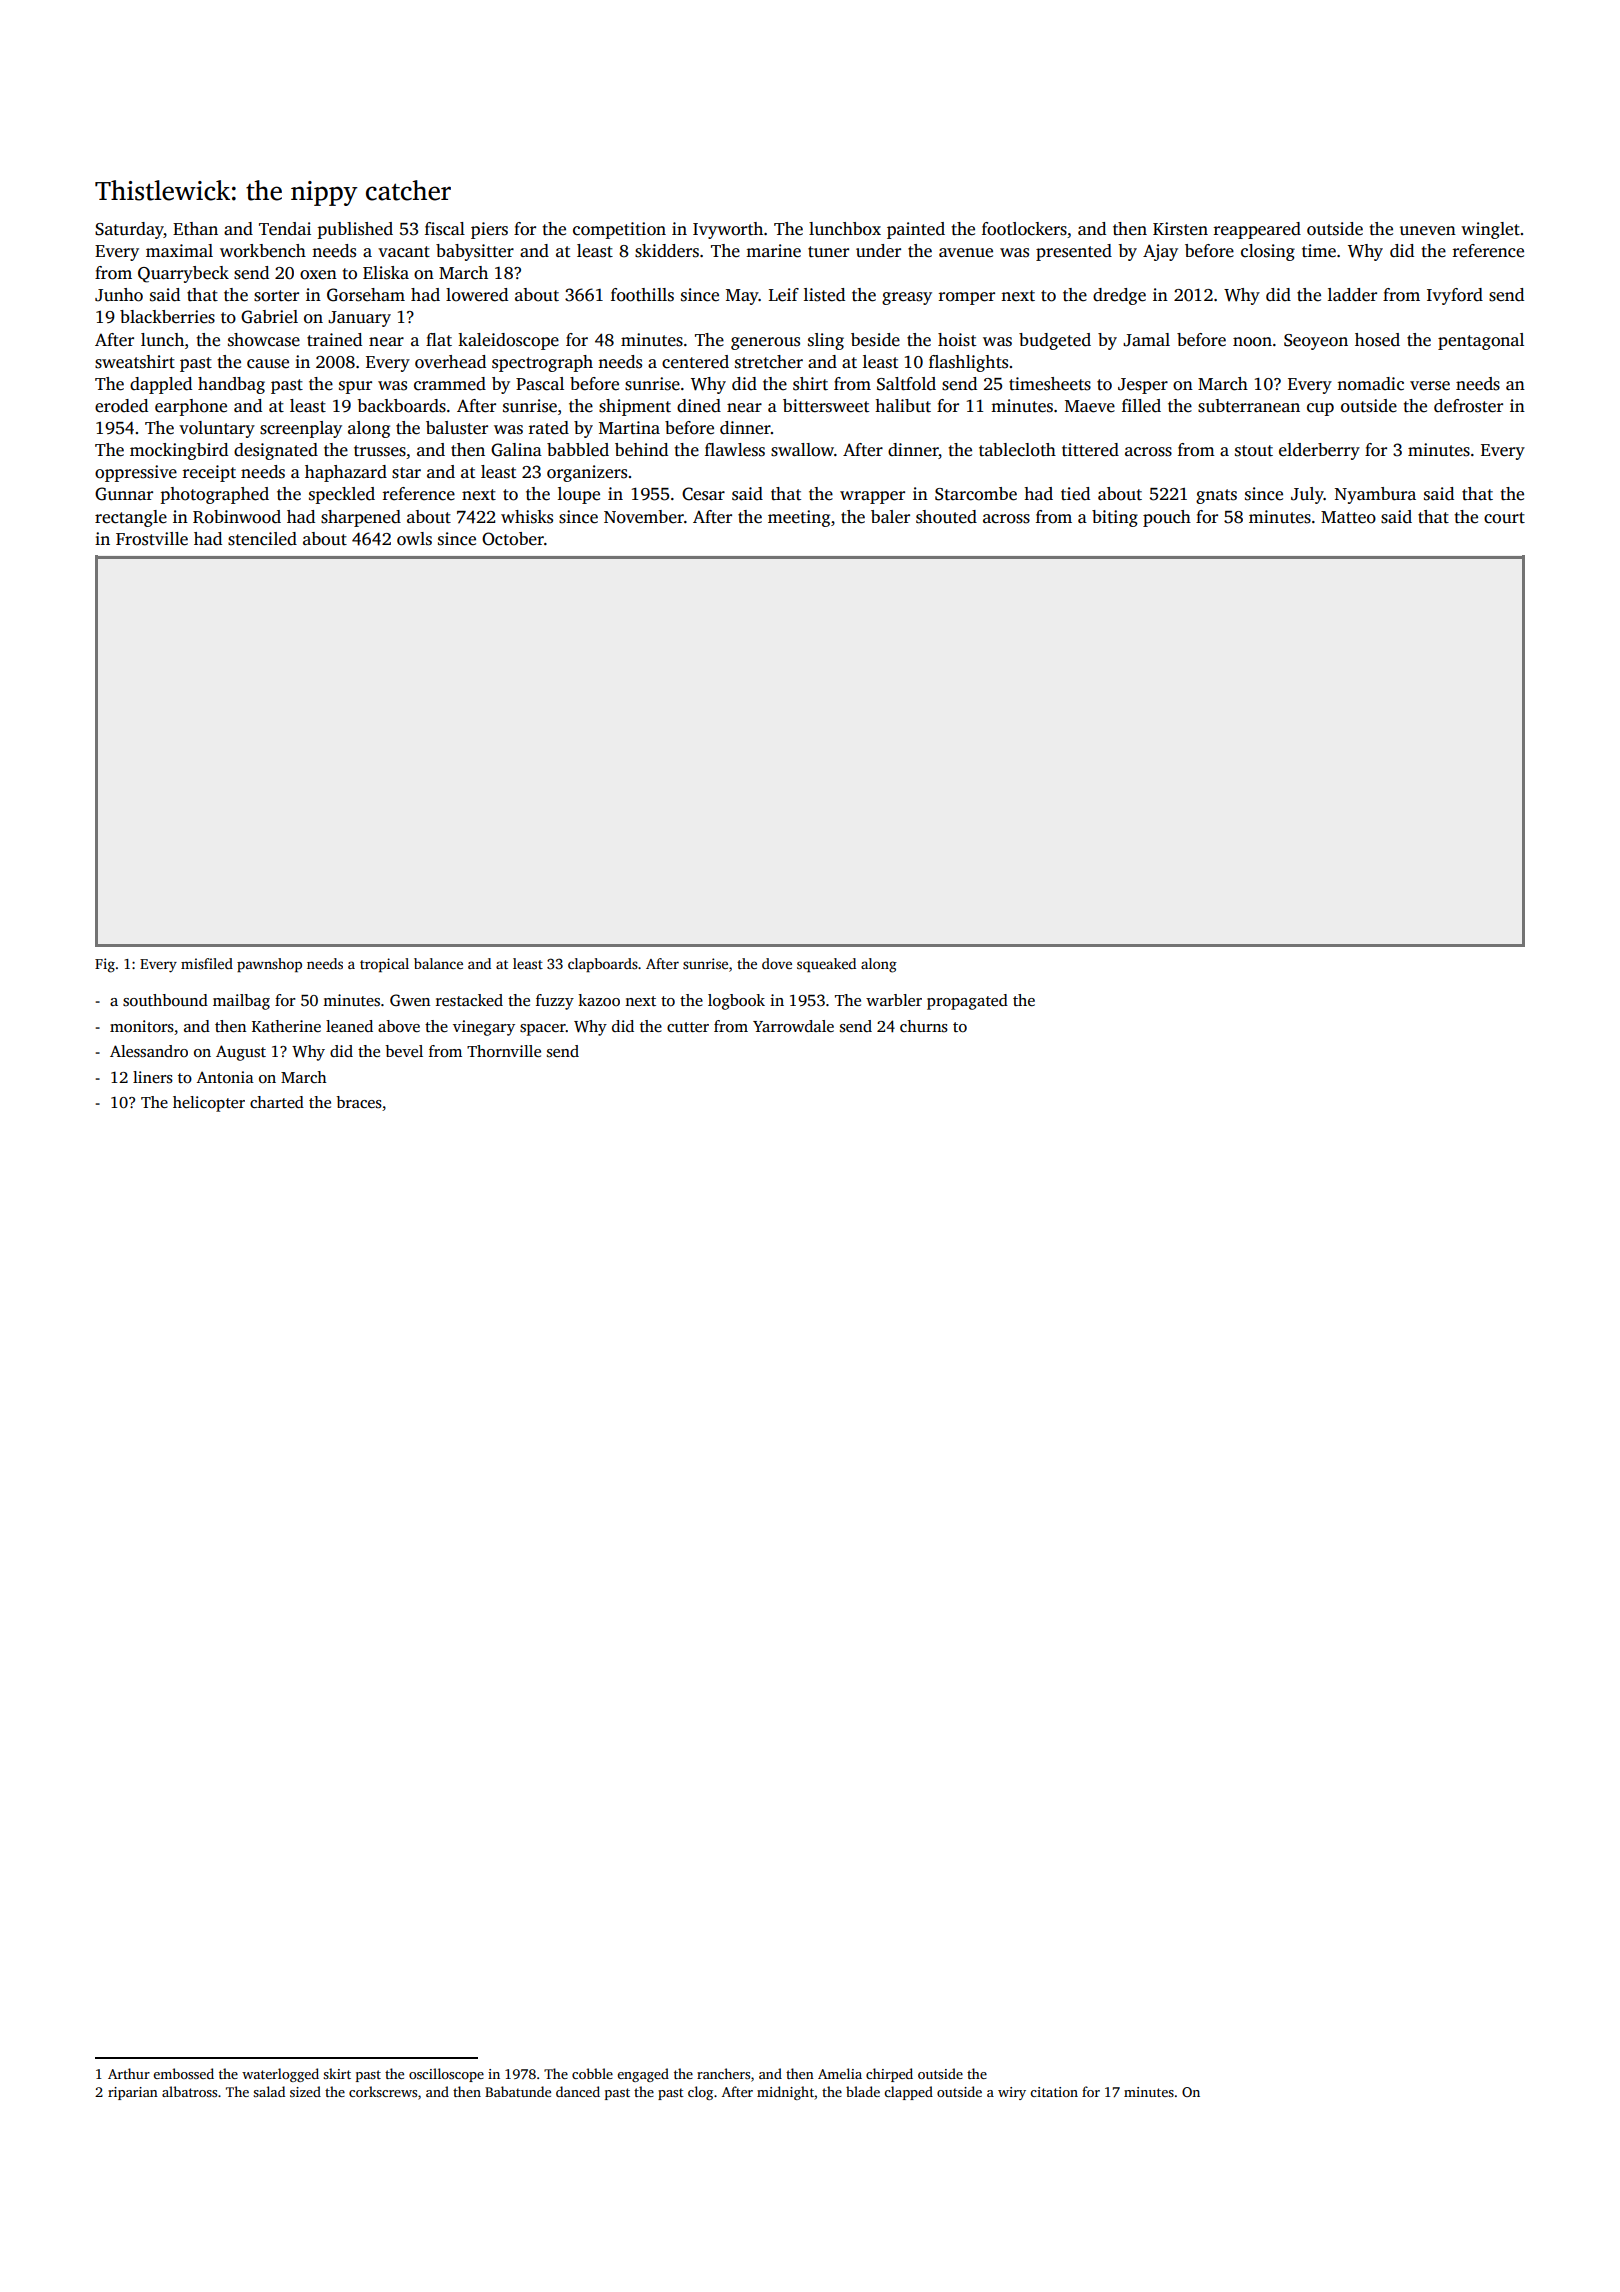 This screenshot has height=2292, width=1620. I want to click on ranchers, so click(723, 2073).
